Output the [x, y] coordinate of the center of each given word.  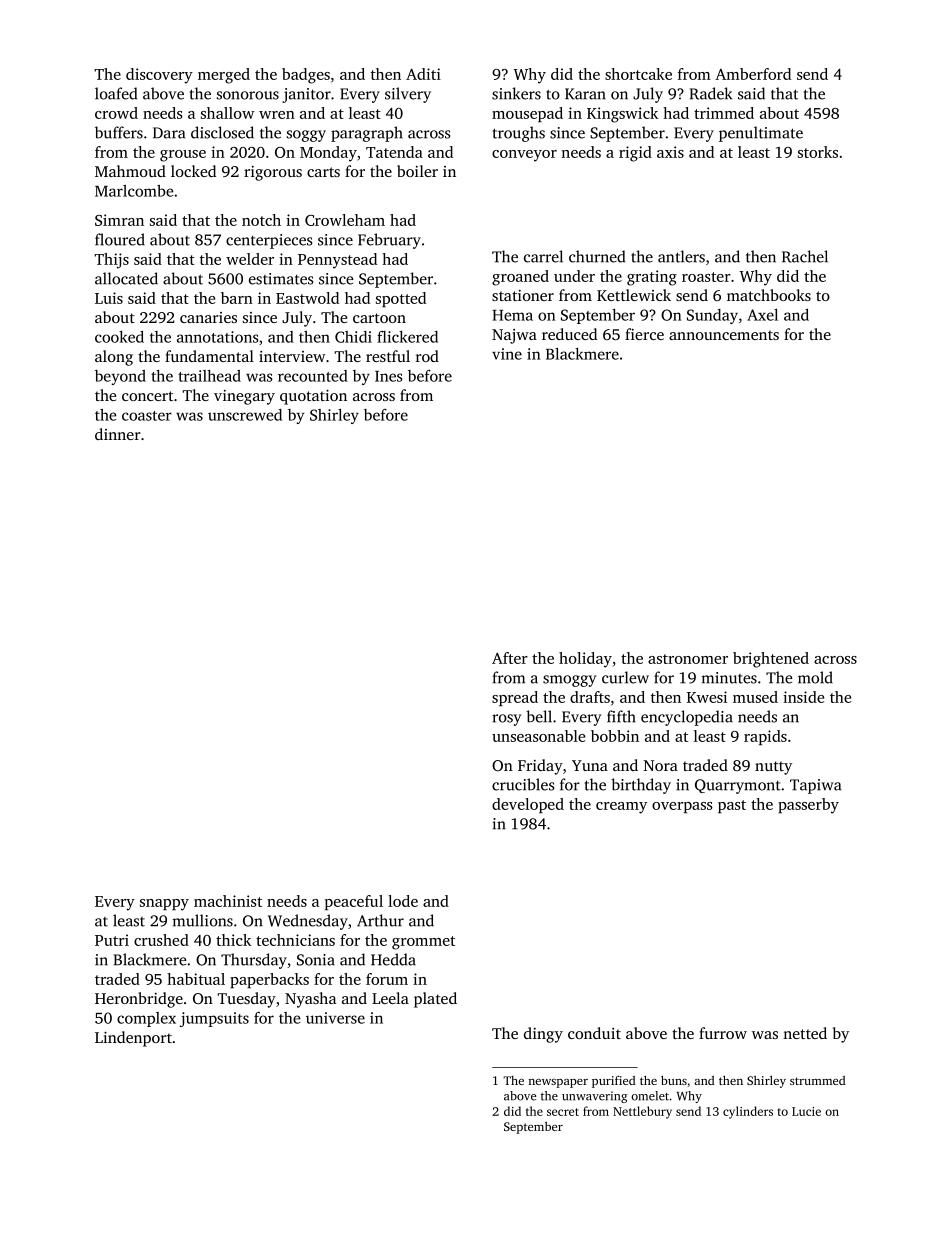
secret [563, 1112]
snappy [164, 905]
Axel [762, 315]
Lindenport [133, 1039]
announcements [724, 335]
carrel [543, 256]
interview [292, 356]
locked [193, 171]
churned [597, 256]
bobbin [615, 736]
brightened [771, 660]
